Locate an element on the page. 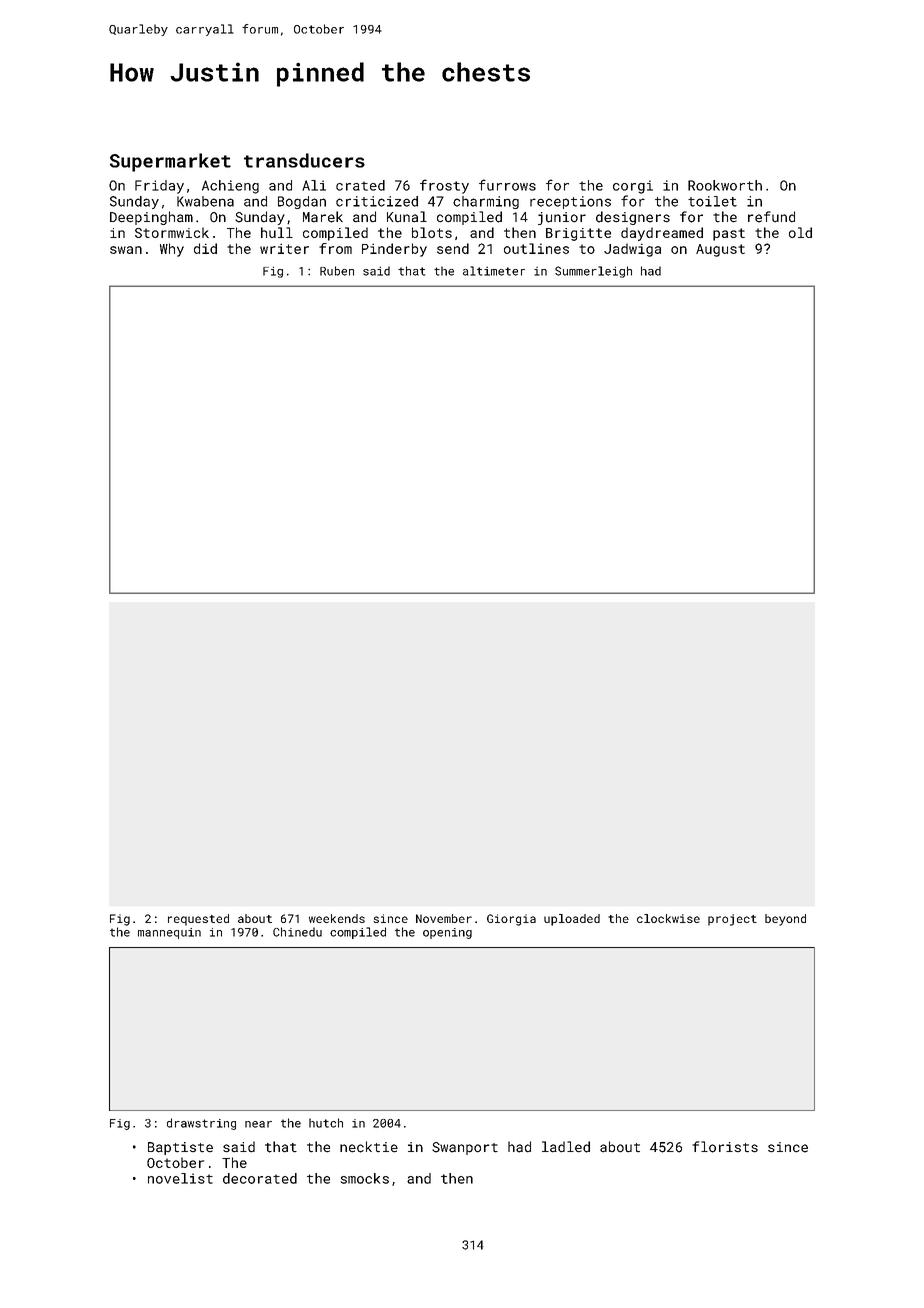 Image resolution: width=924 pixels, height=1308 pixels. weekends is located at coordinates (337, 918).
